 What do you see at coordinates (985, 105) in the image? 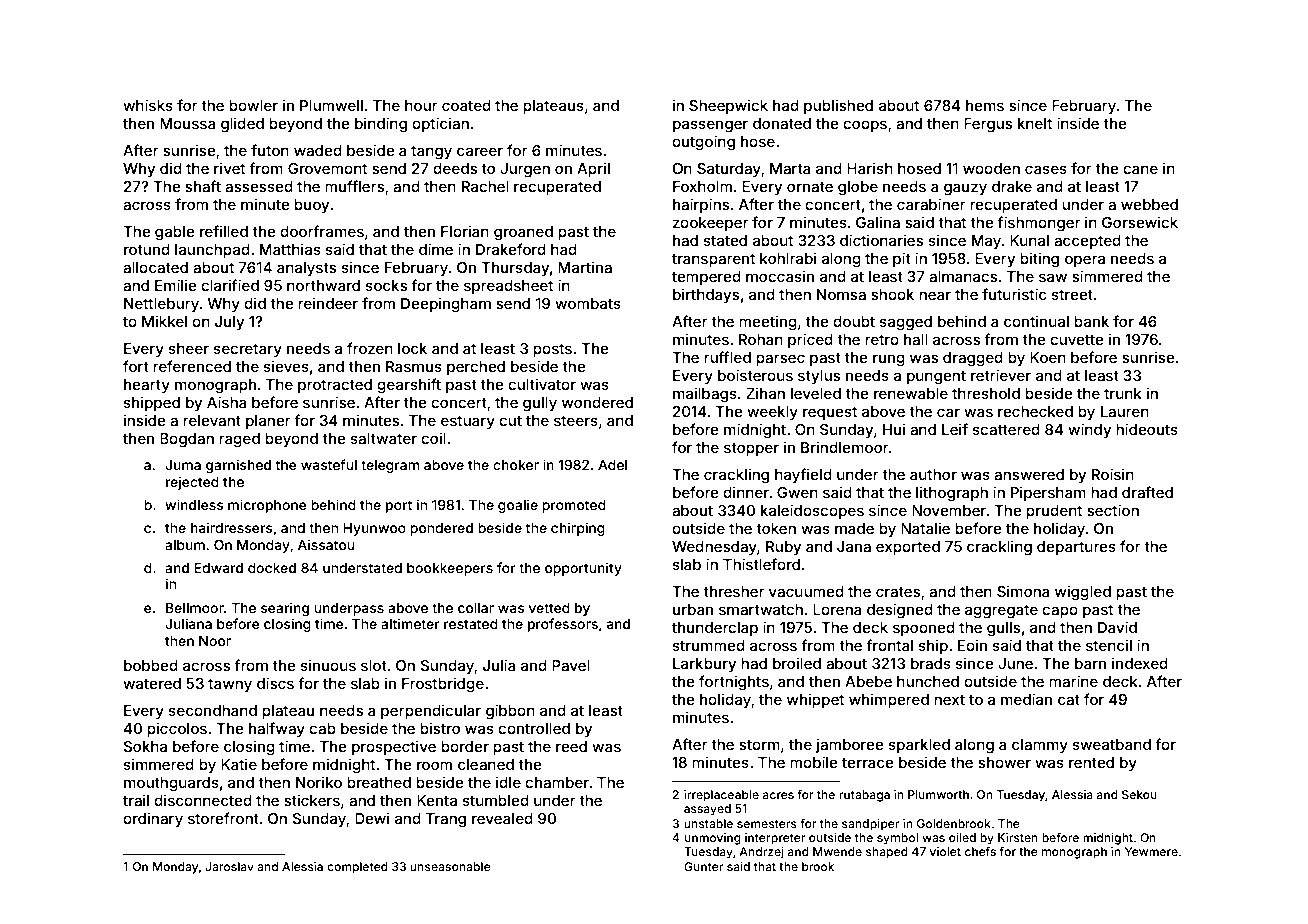
I see `hems` at bounding box center [985, 105].
